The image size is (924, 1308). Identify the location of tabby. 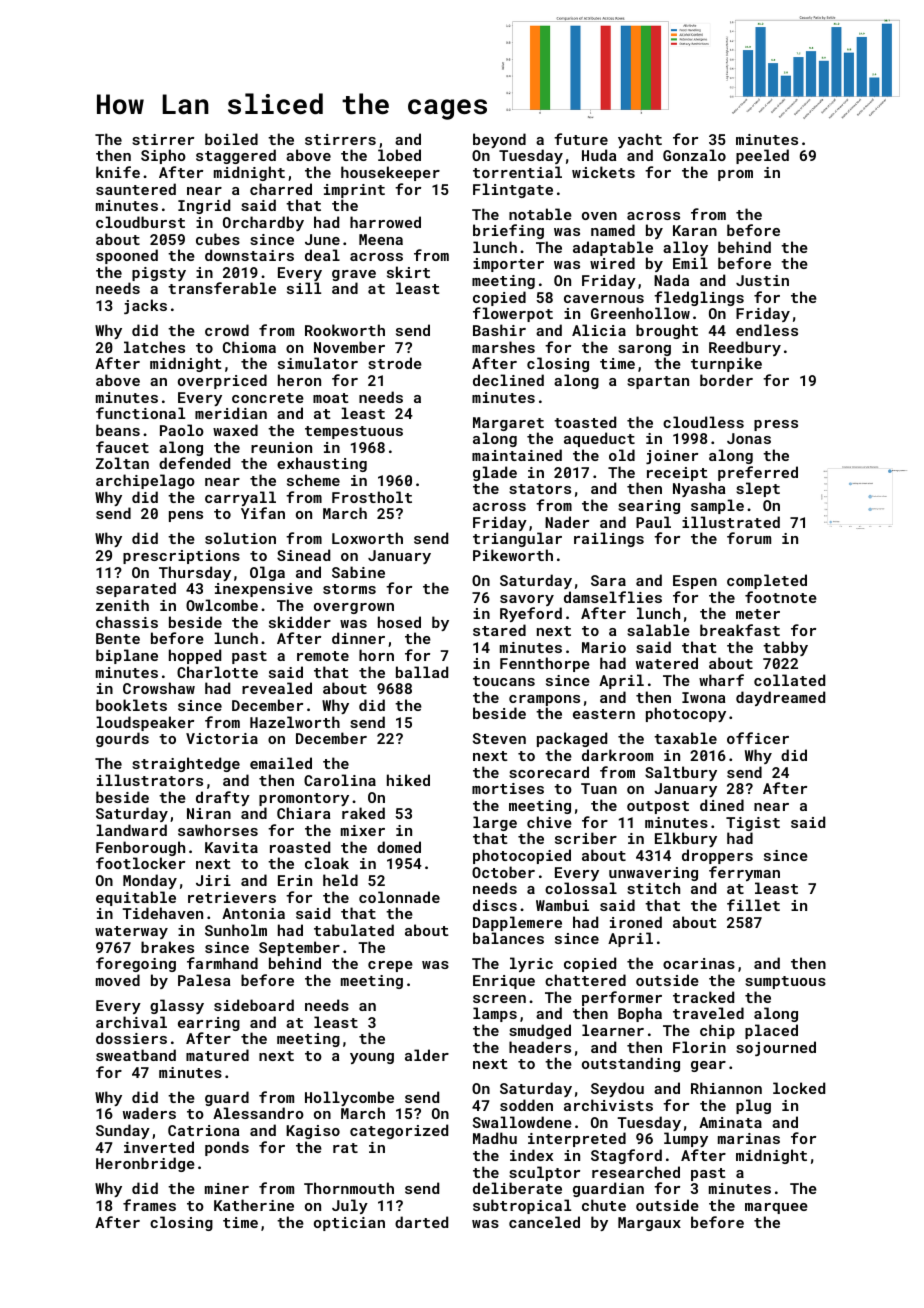
(785, 648).
